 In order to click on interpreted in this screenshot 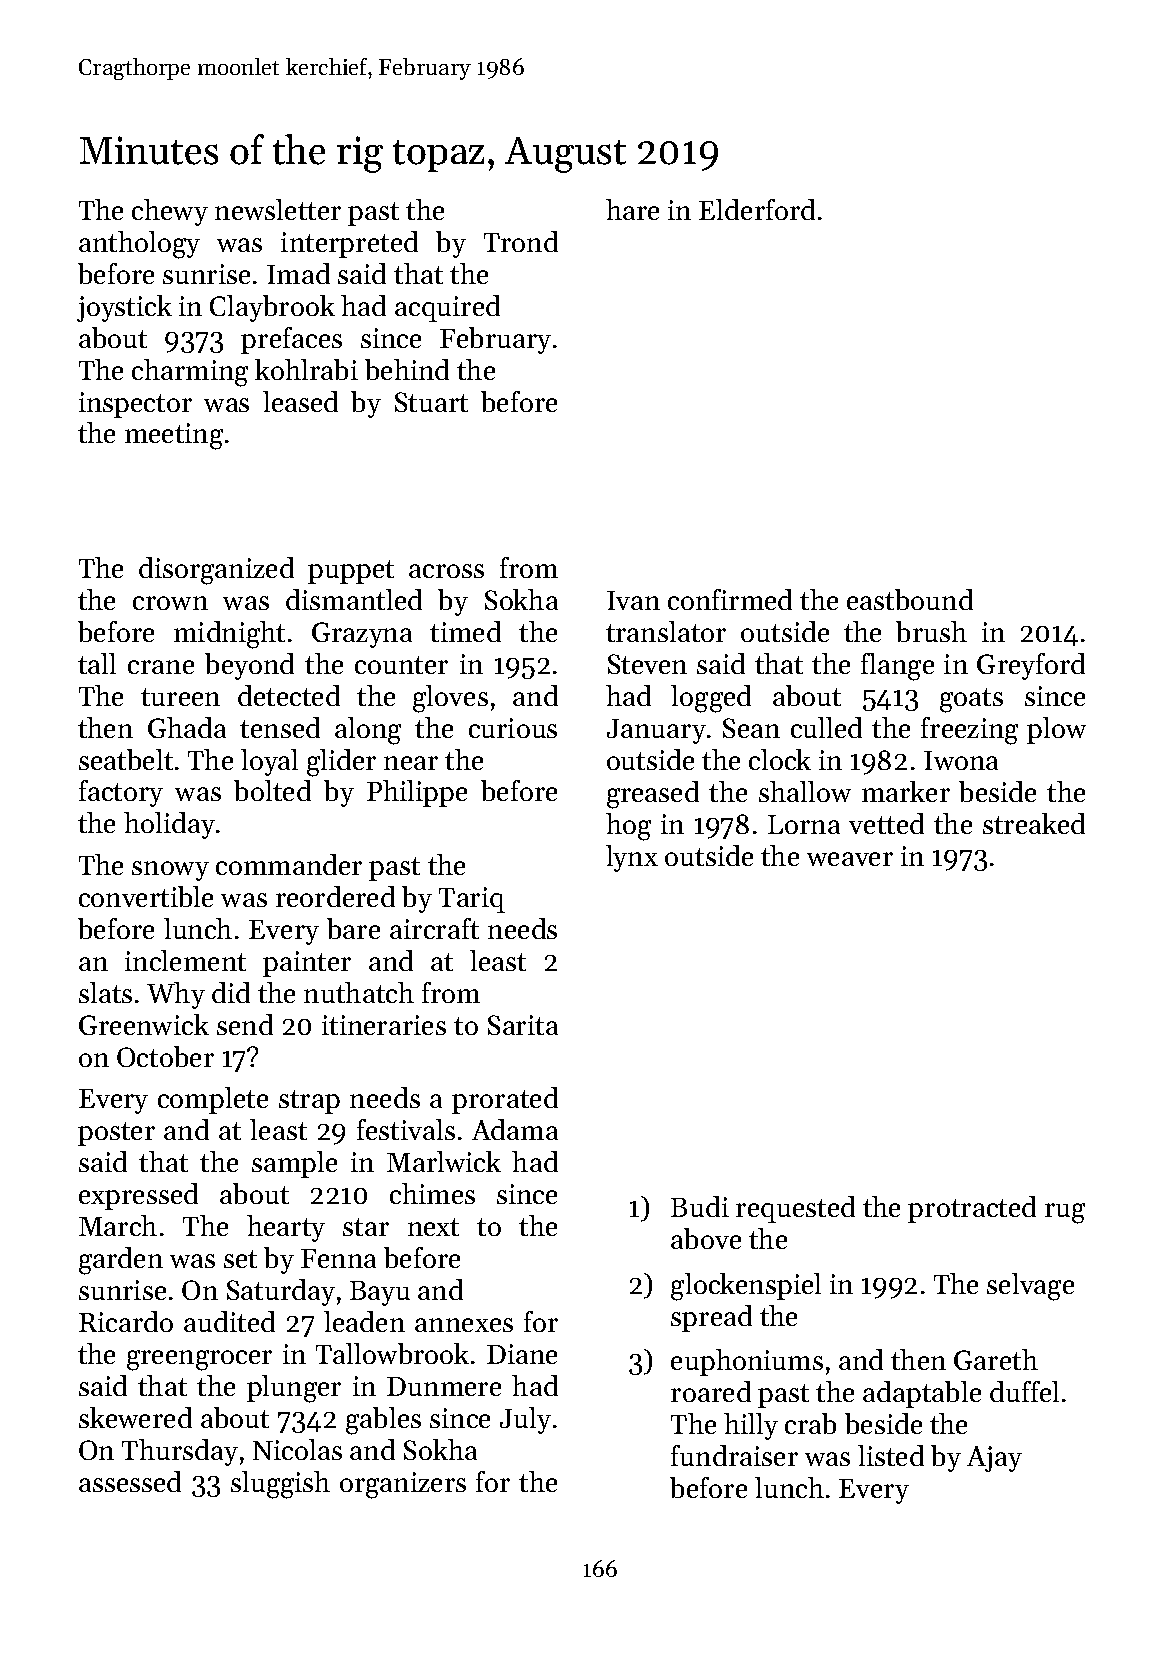, I will do `click(349, 244)`.
